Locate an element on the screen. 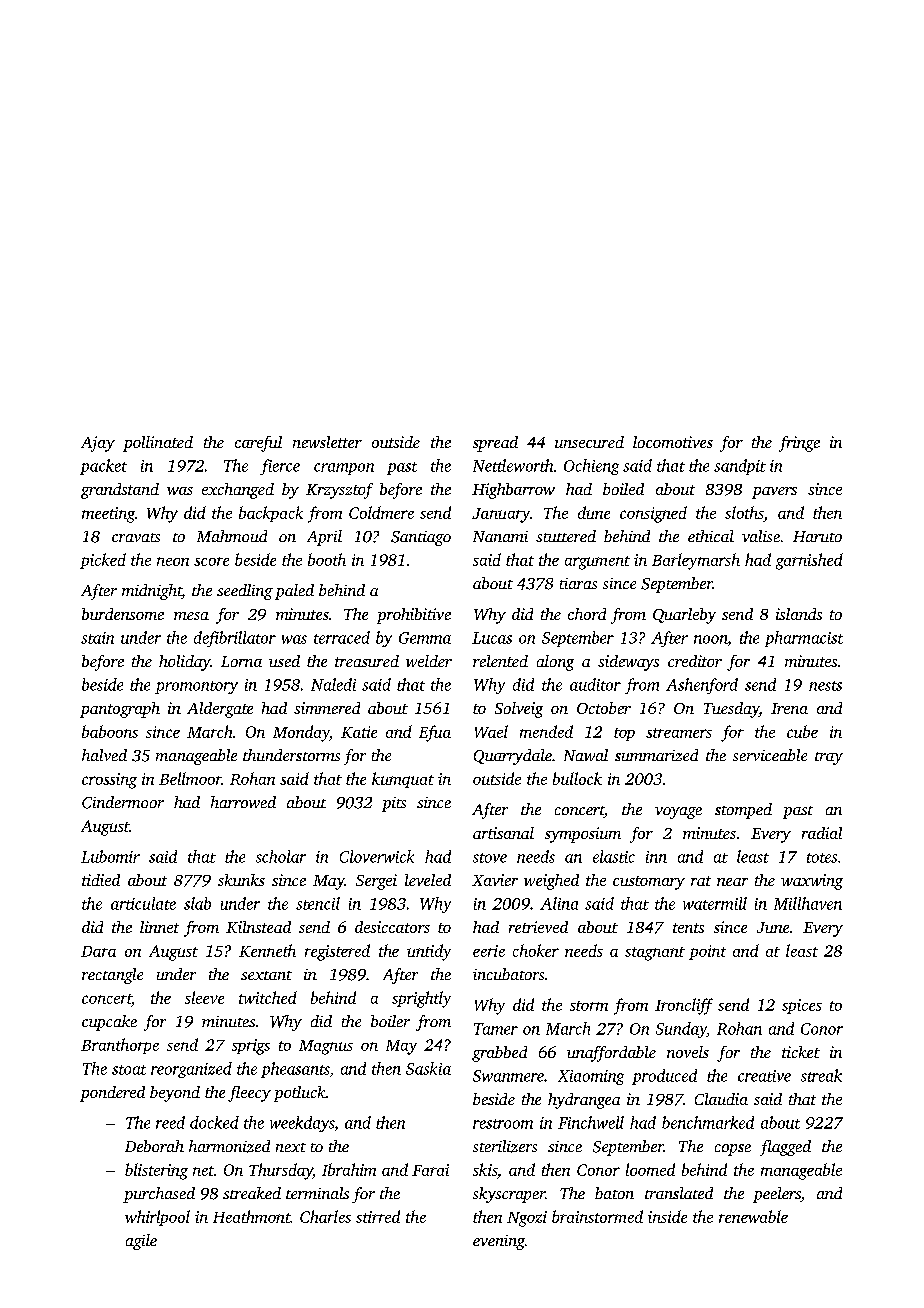 The height and width of the screenshot is (1308, 924). translated is located at coordinates (679, 1193).
